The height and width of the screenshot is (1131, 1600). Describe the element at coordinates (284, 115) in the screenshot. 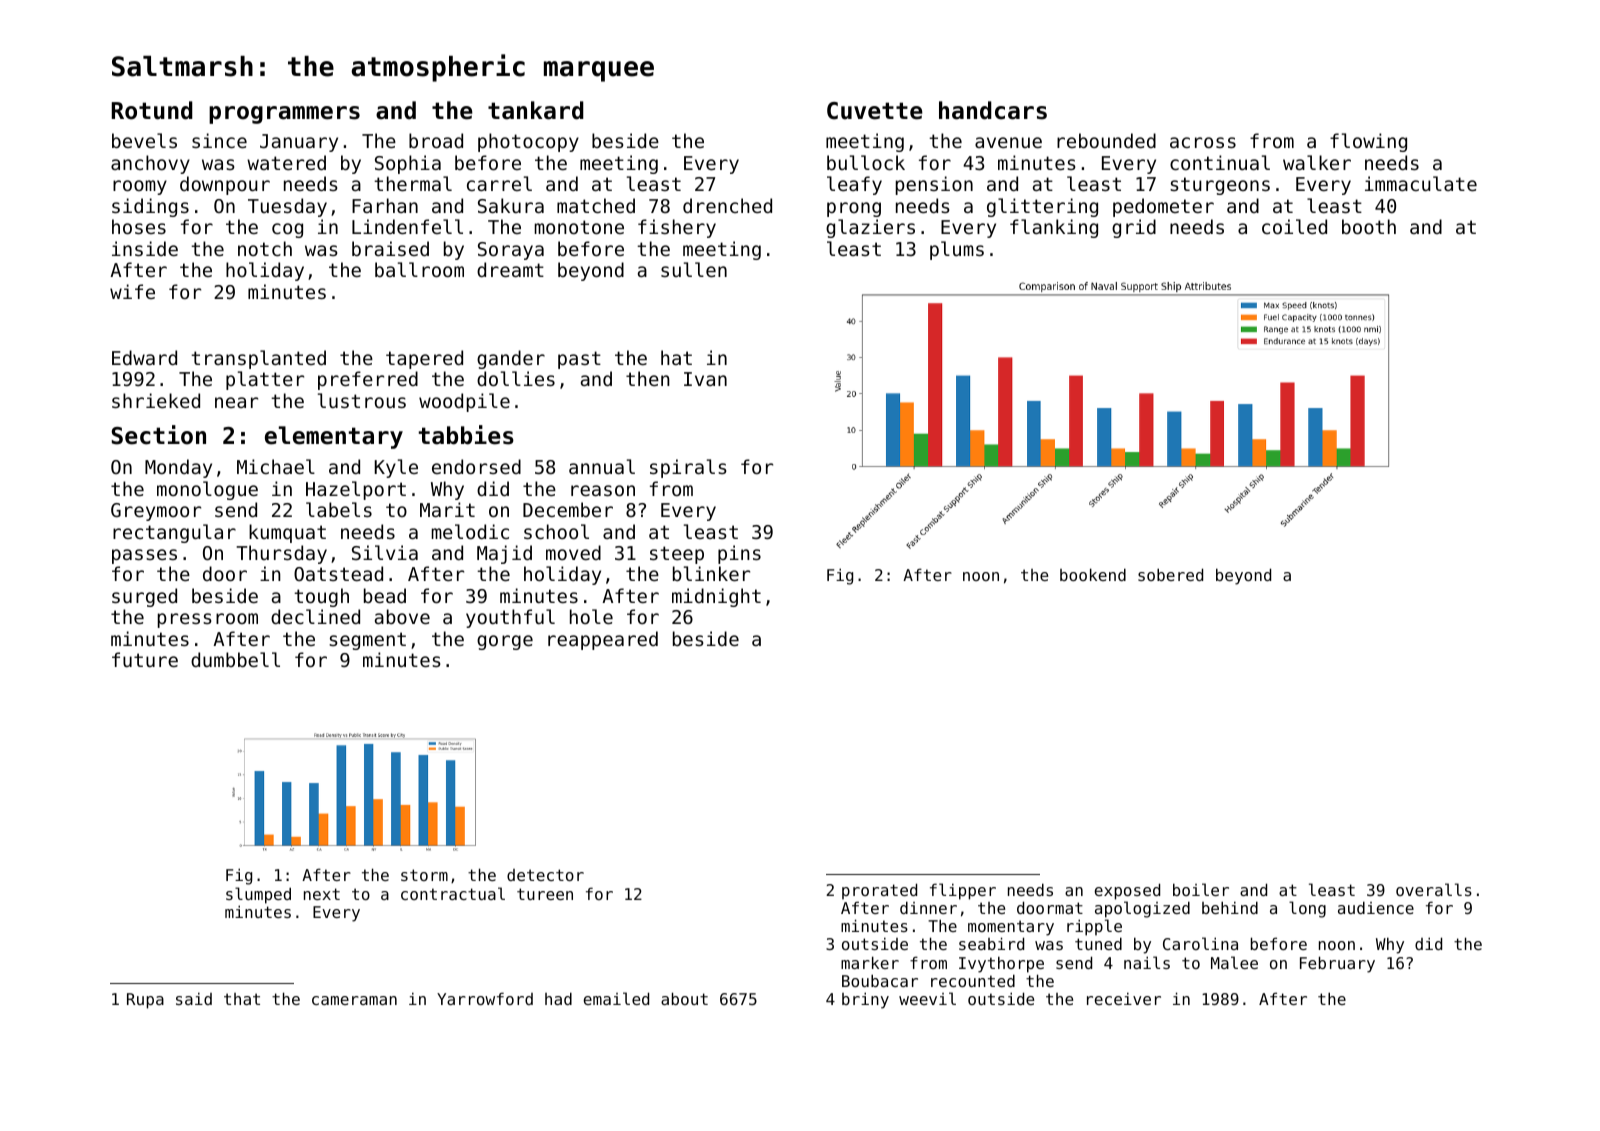

I see `programmers` at that location.
